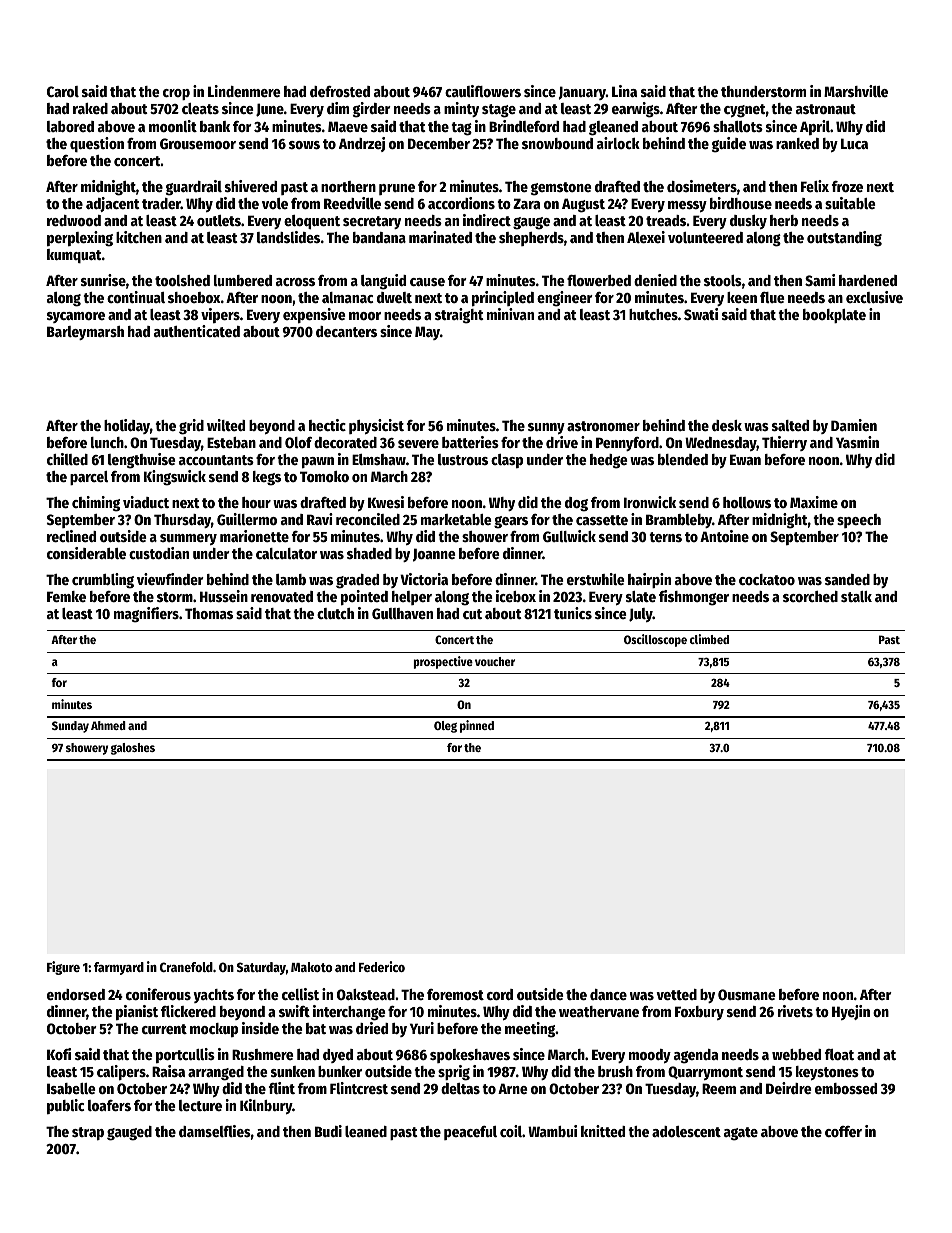 The image size is (952, 1233). I want to click on dog, so click(576, 504).
